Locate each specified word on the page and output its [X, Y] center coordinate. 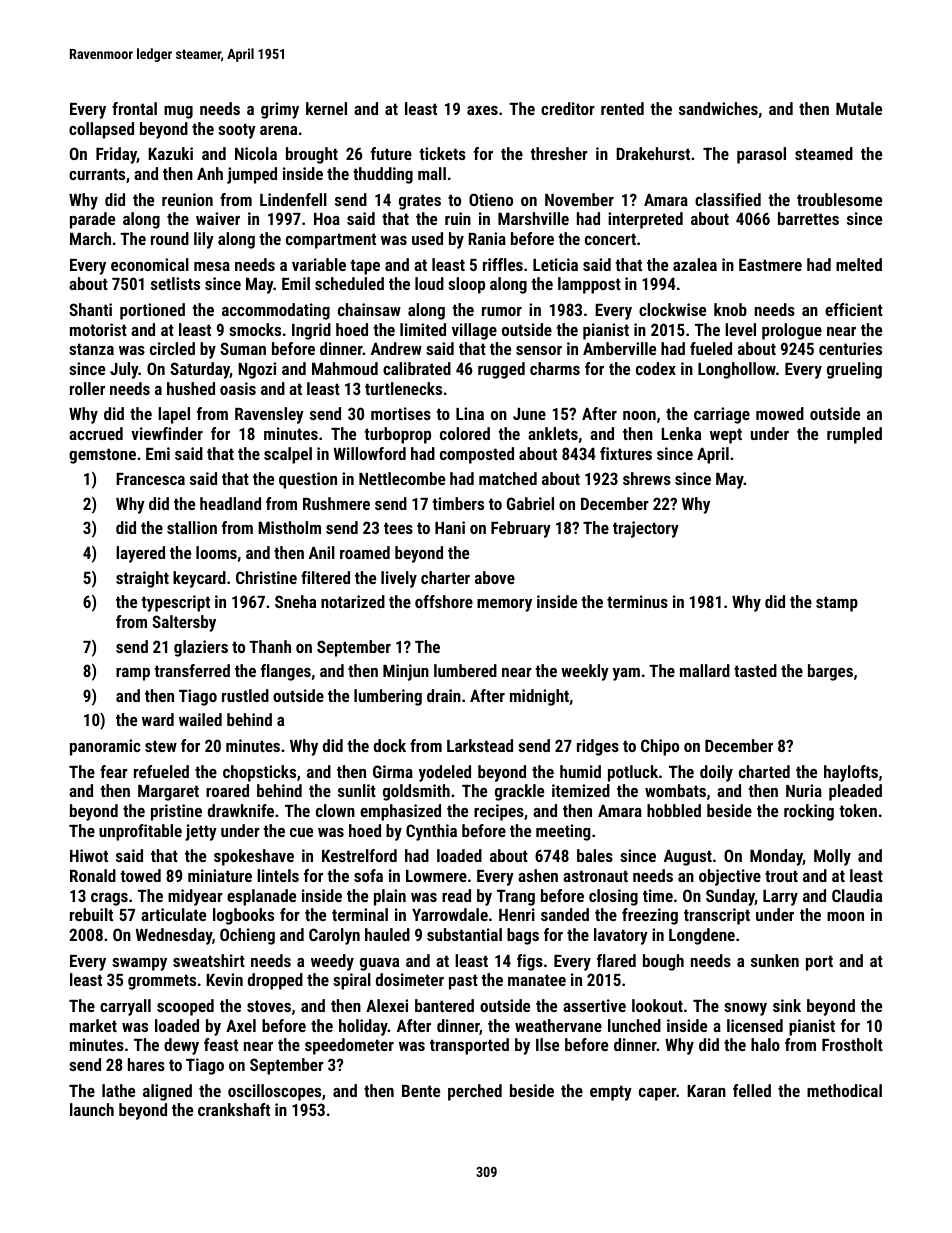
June [529, 414]
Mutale [859, 108]
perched [475, 1092]
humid [580, 771]
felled [752, 1090]
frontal [134, 108]
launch [92, 1109]
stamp [837, 604]
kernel [326, 108]
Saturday [200, 370]
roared [227, 790]
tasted [755, 670]
